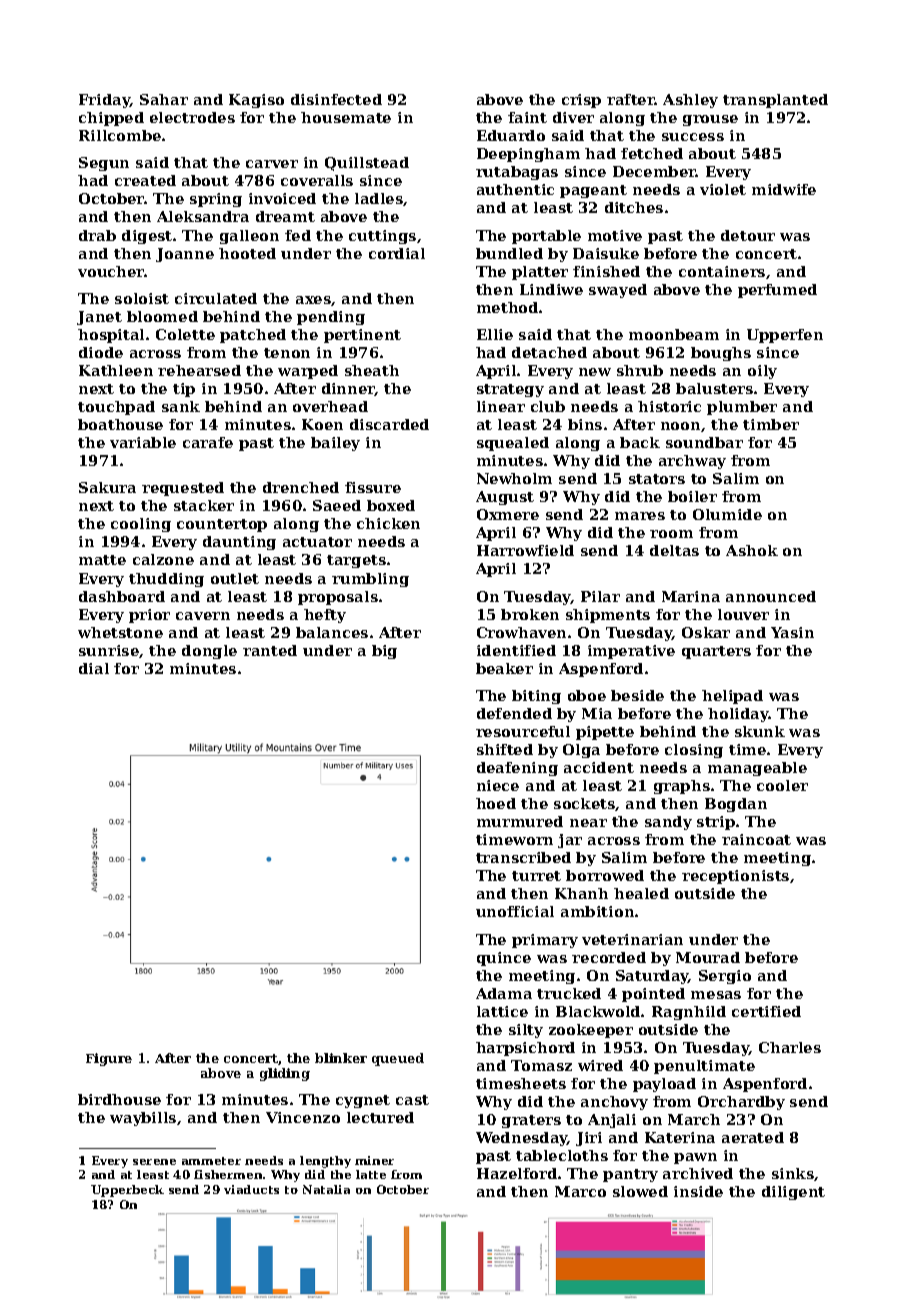  I want to click on carafe, so click(208, 442).
